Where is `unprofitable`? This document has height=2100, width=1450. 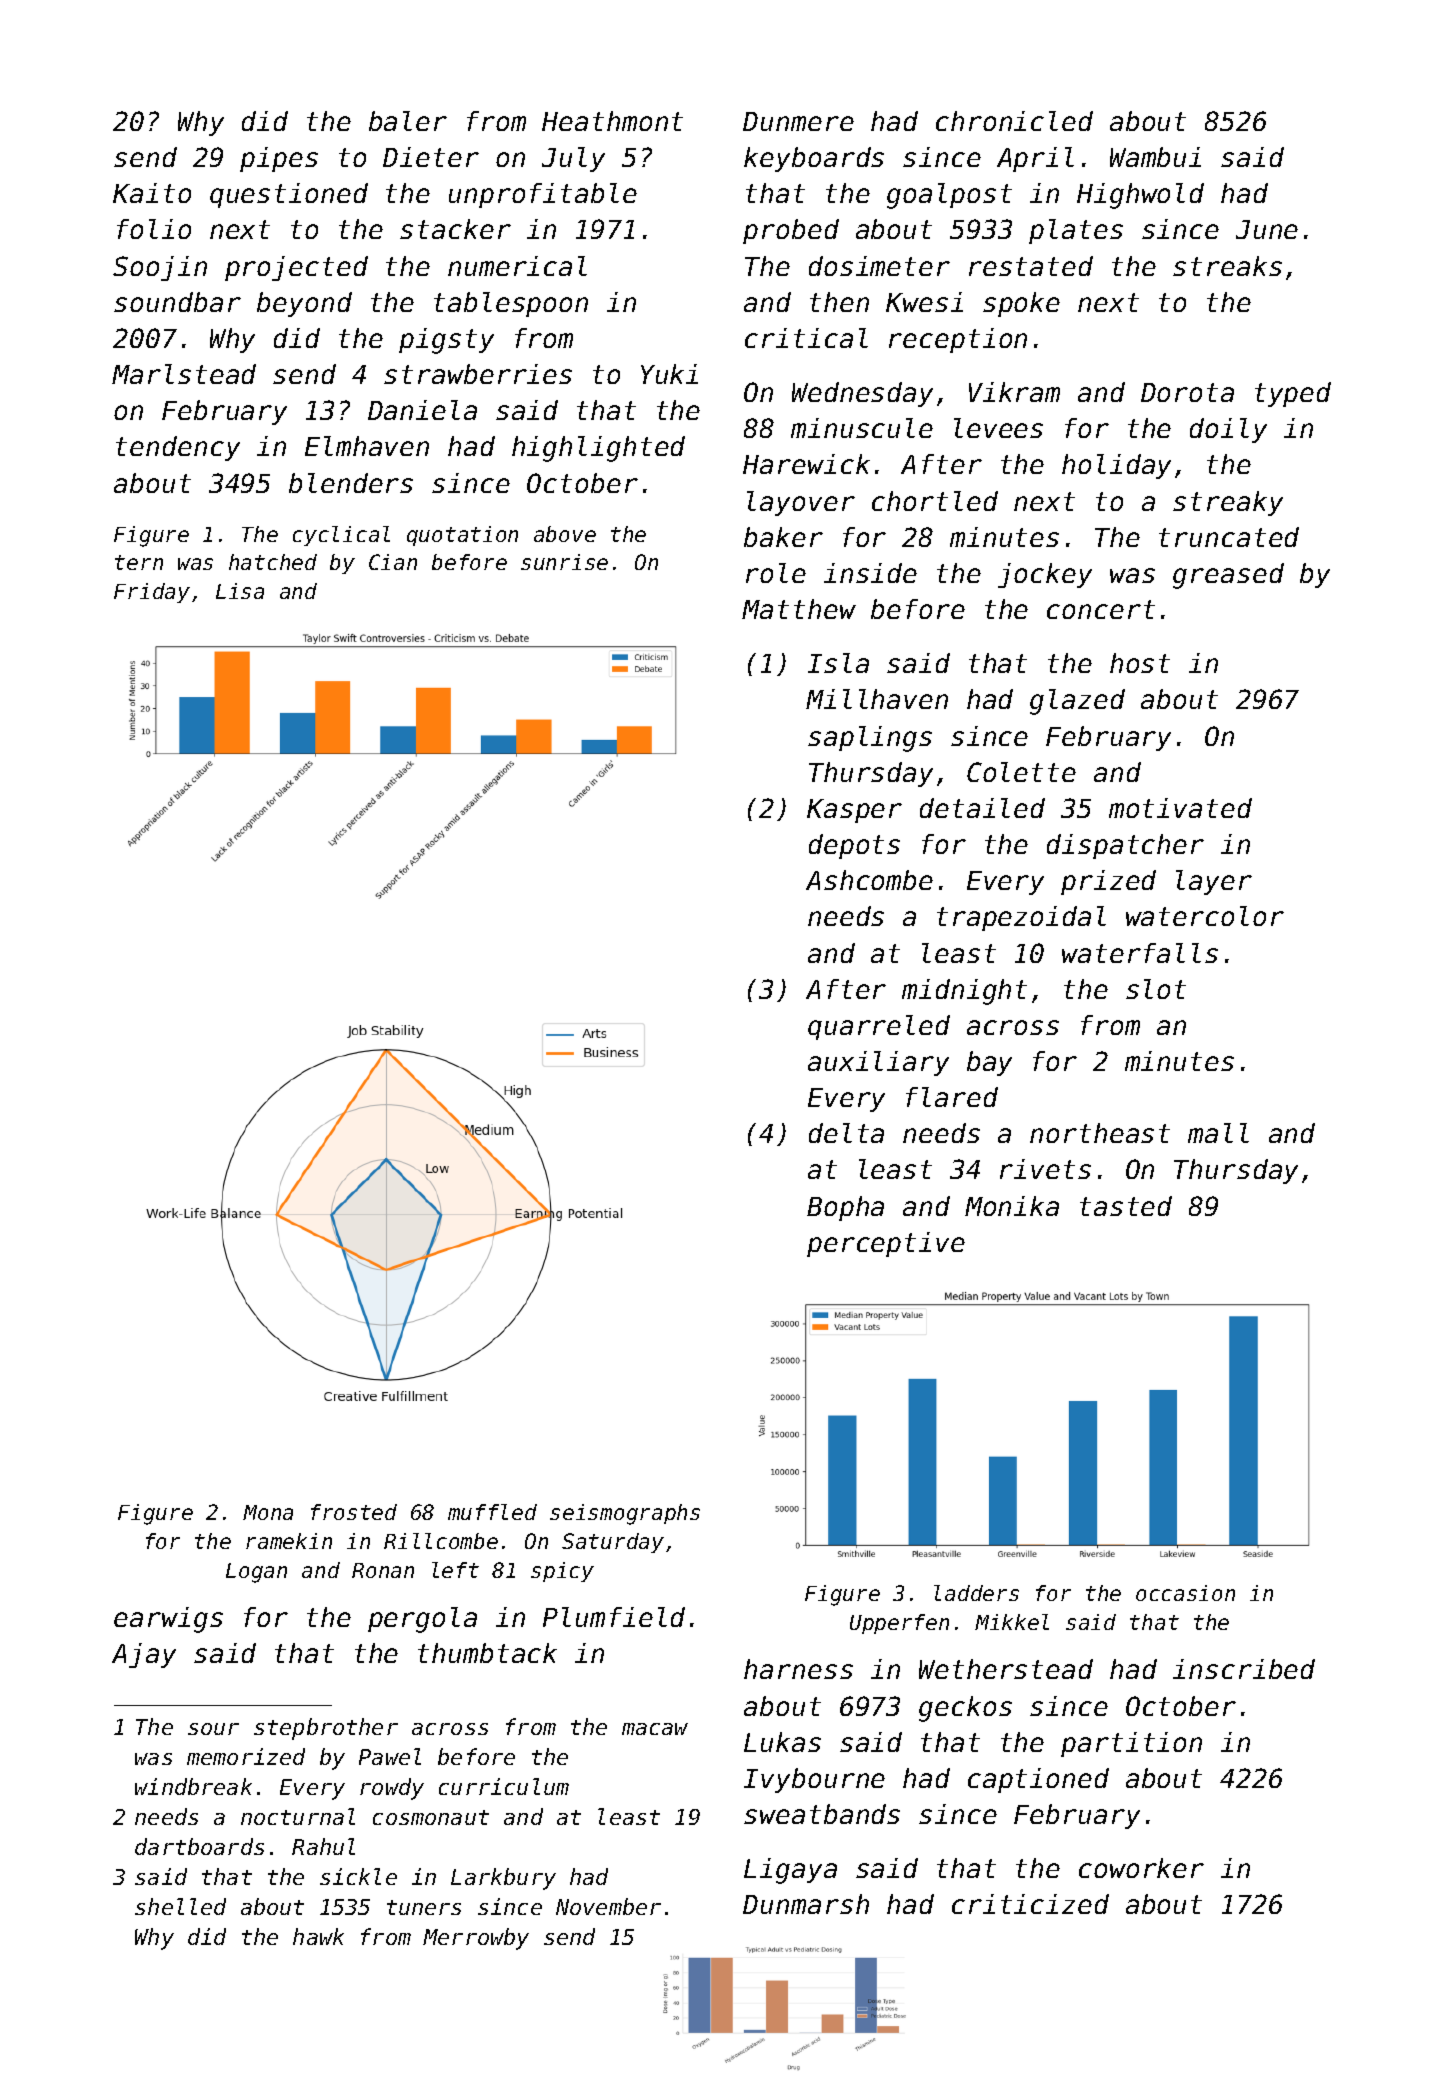
unprofitable is located at coordinates (543, 195).
